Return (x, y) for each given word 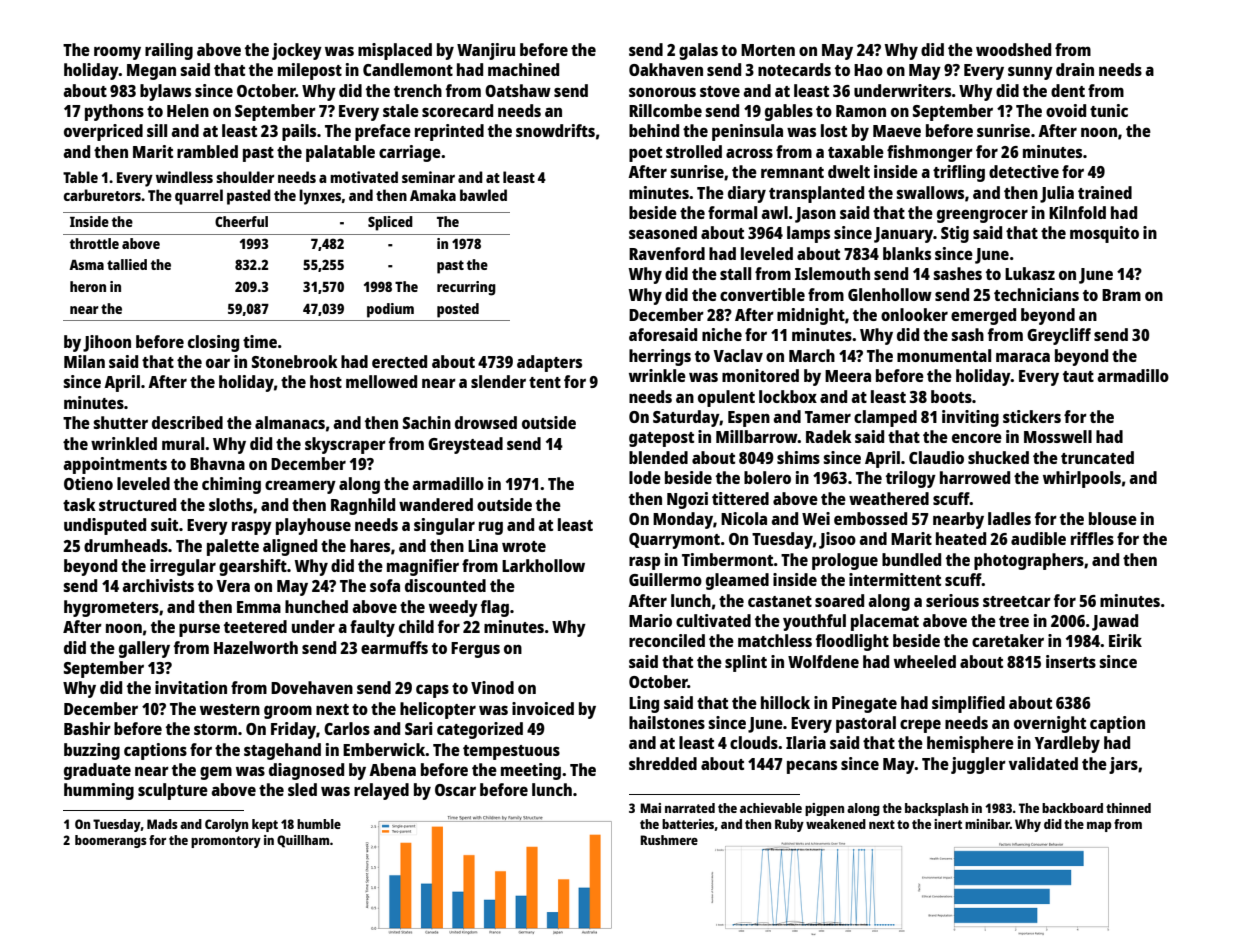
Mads (162, 824)
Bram (1121, 295)
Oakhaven (666, 69)
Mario (650, 620)
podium (390, 310)
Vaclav (738, 355)
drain (1075, 69)
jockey (297, 51)
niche (722, 334)
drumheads (126, 545)
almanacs (290, 422)
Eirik (1125, 640)
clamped (885, 418)
